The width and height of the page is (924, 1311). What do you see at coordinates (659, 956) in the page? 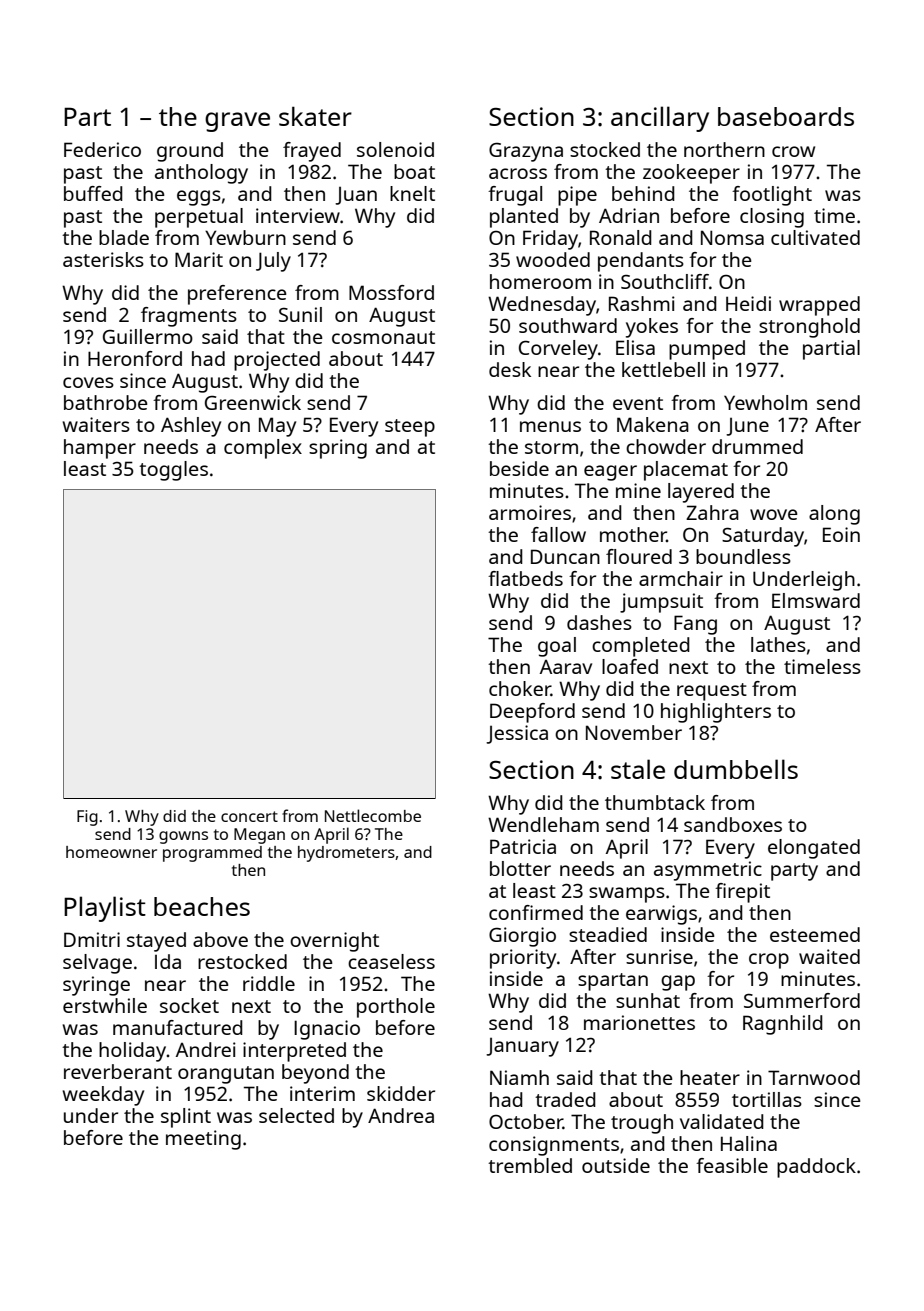
I see `sunrise` at bounding box center [659, 956].
